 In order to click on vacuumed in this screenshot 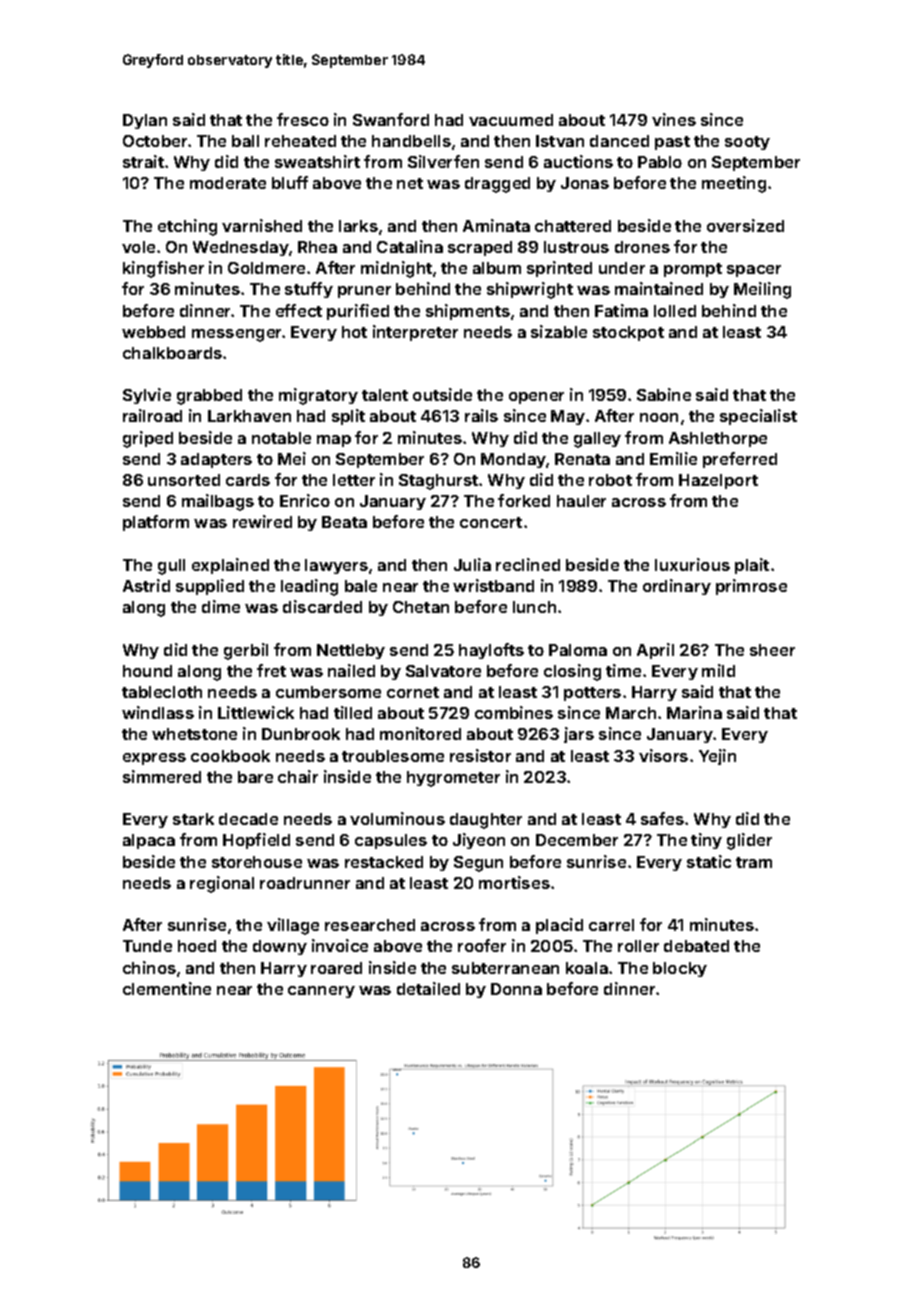, I will do `click(511, 120)`.
